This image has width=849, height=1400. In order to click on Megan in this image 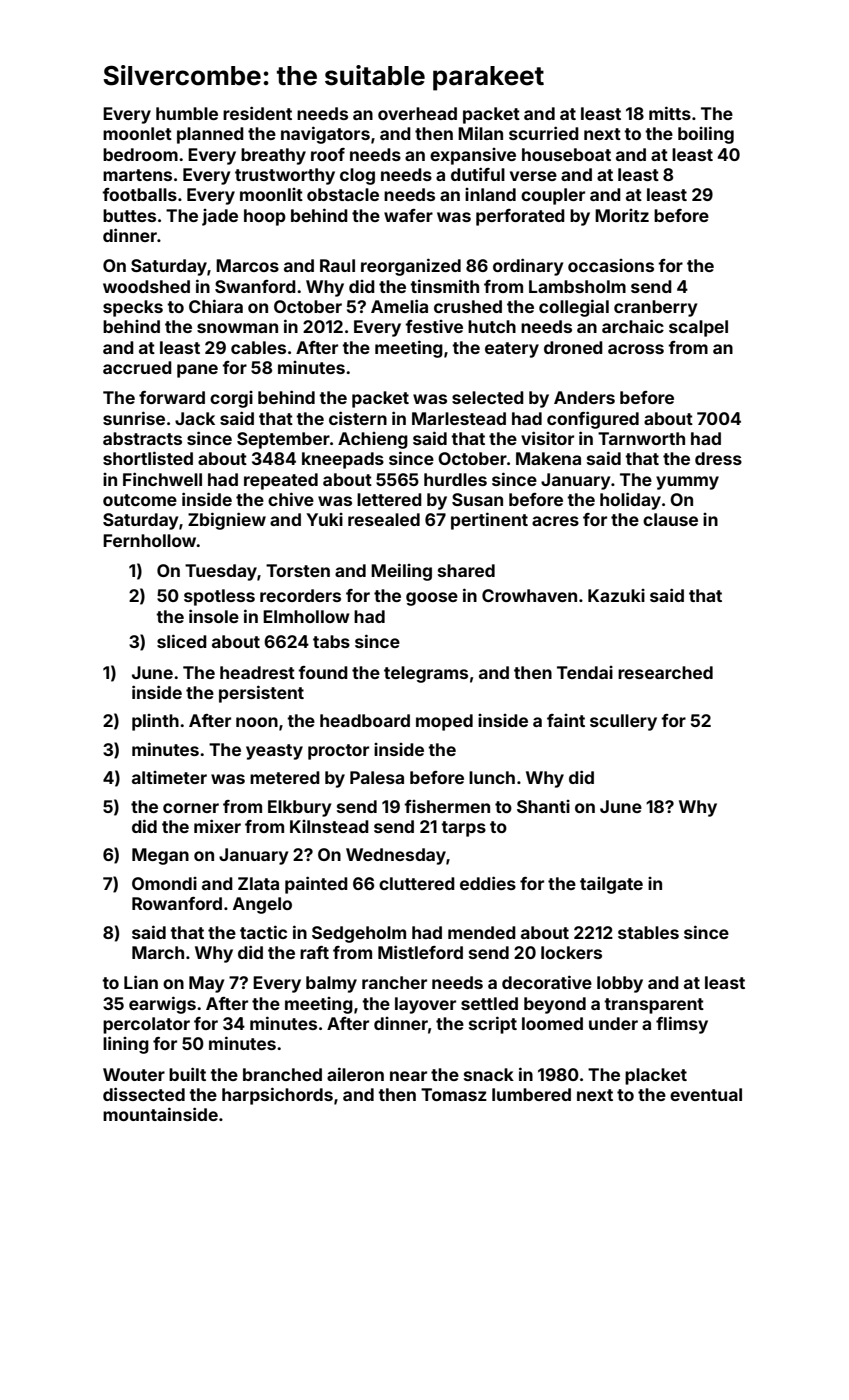, I will do `click(160, 856)`.
